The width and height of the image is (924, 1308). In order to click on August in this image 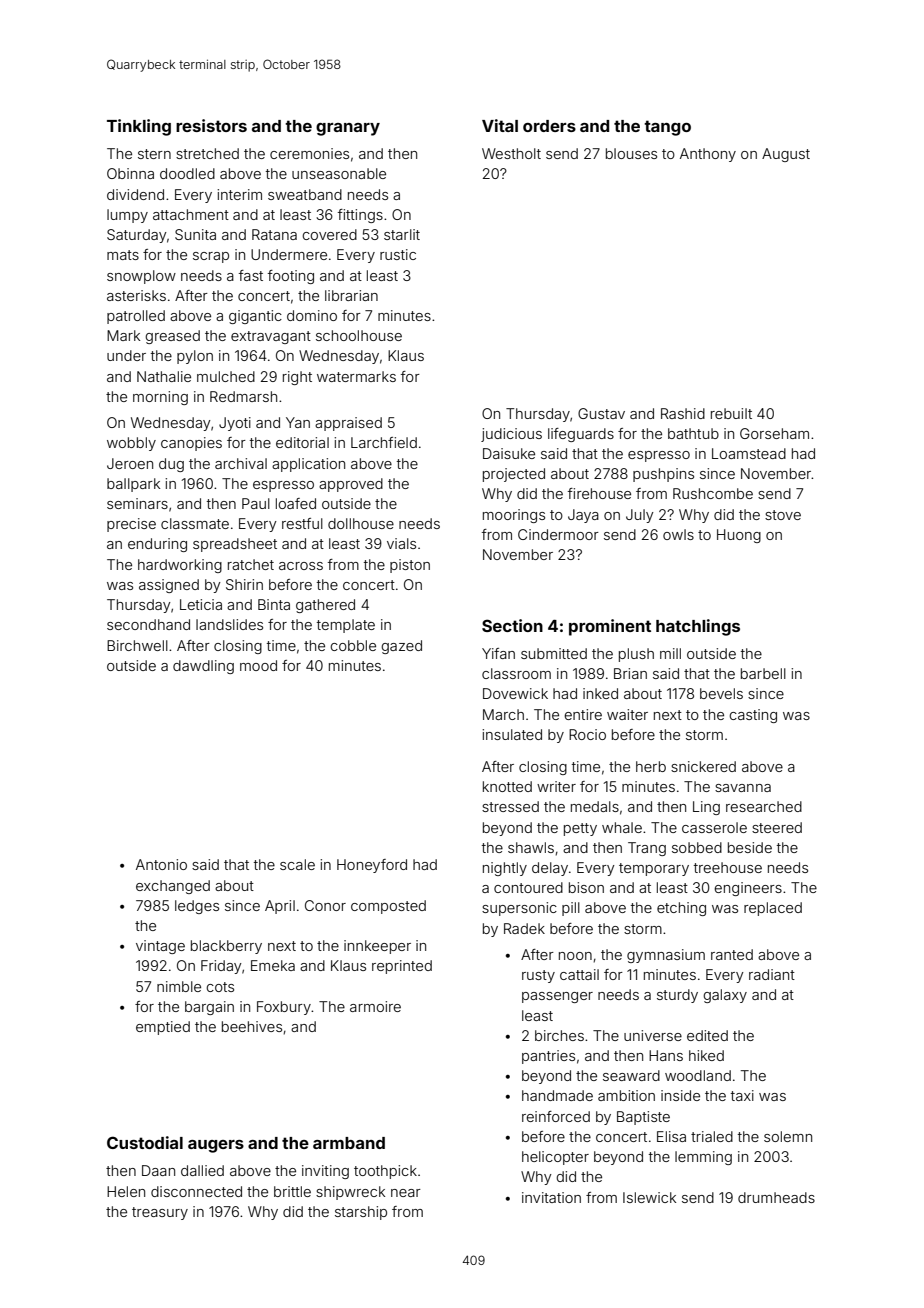, I will do `click(786, 155)`.
